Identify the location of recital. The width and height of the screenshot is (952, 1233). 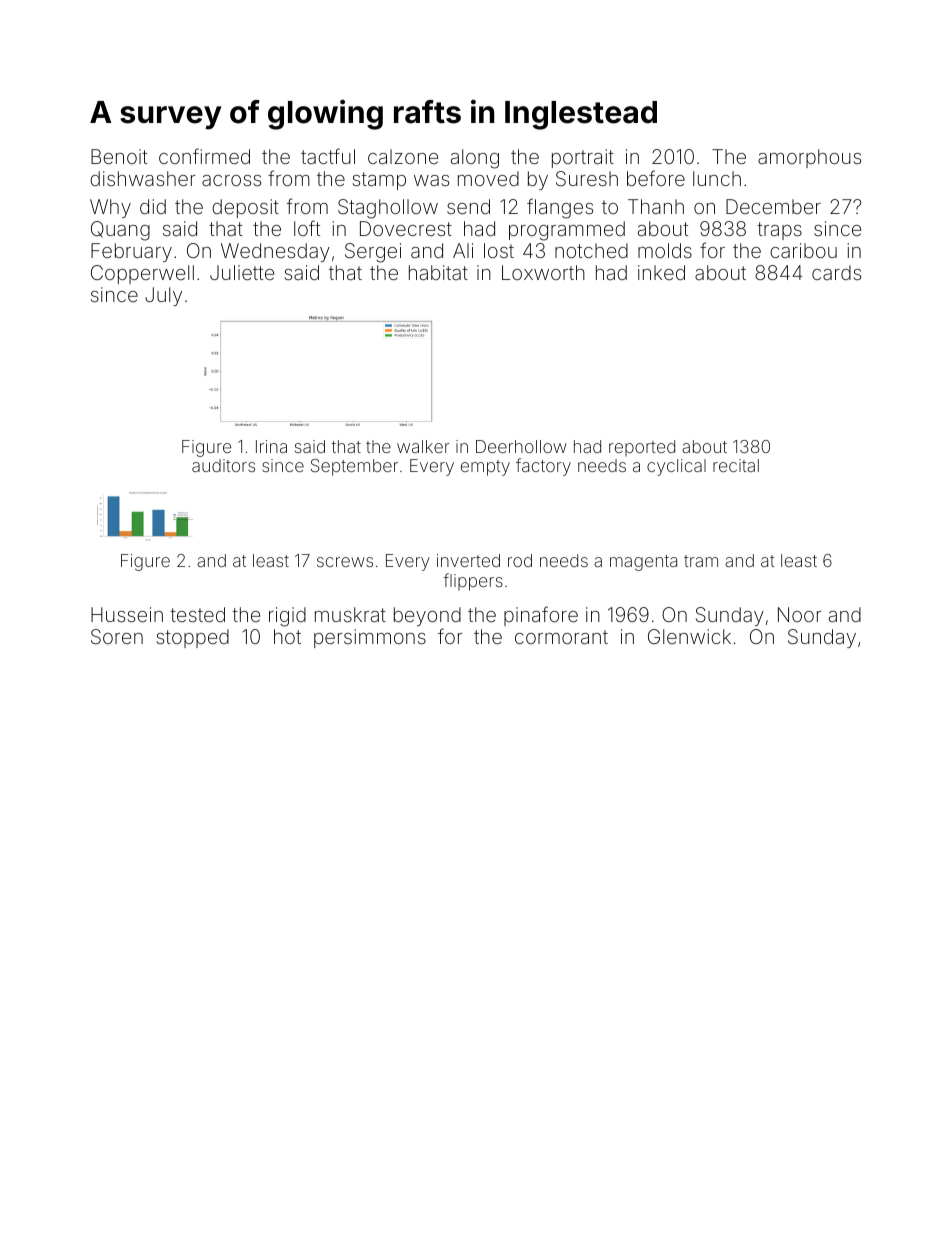
(736, 465).
